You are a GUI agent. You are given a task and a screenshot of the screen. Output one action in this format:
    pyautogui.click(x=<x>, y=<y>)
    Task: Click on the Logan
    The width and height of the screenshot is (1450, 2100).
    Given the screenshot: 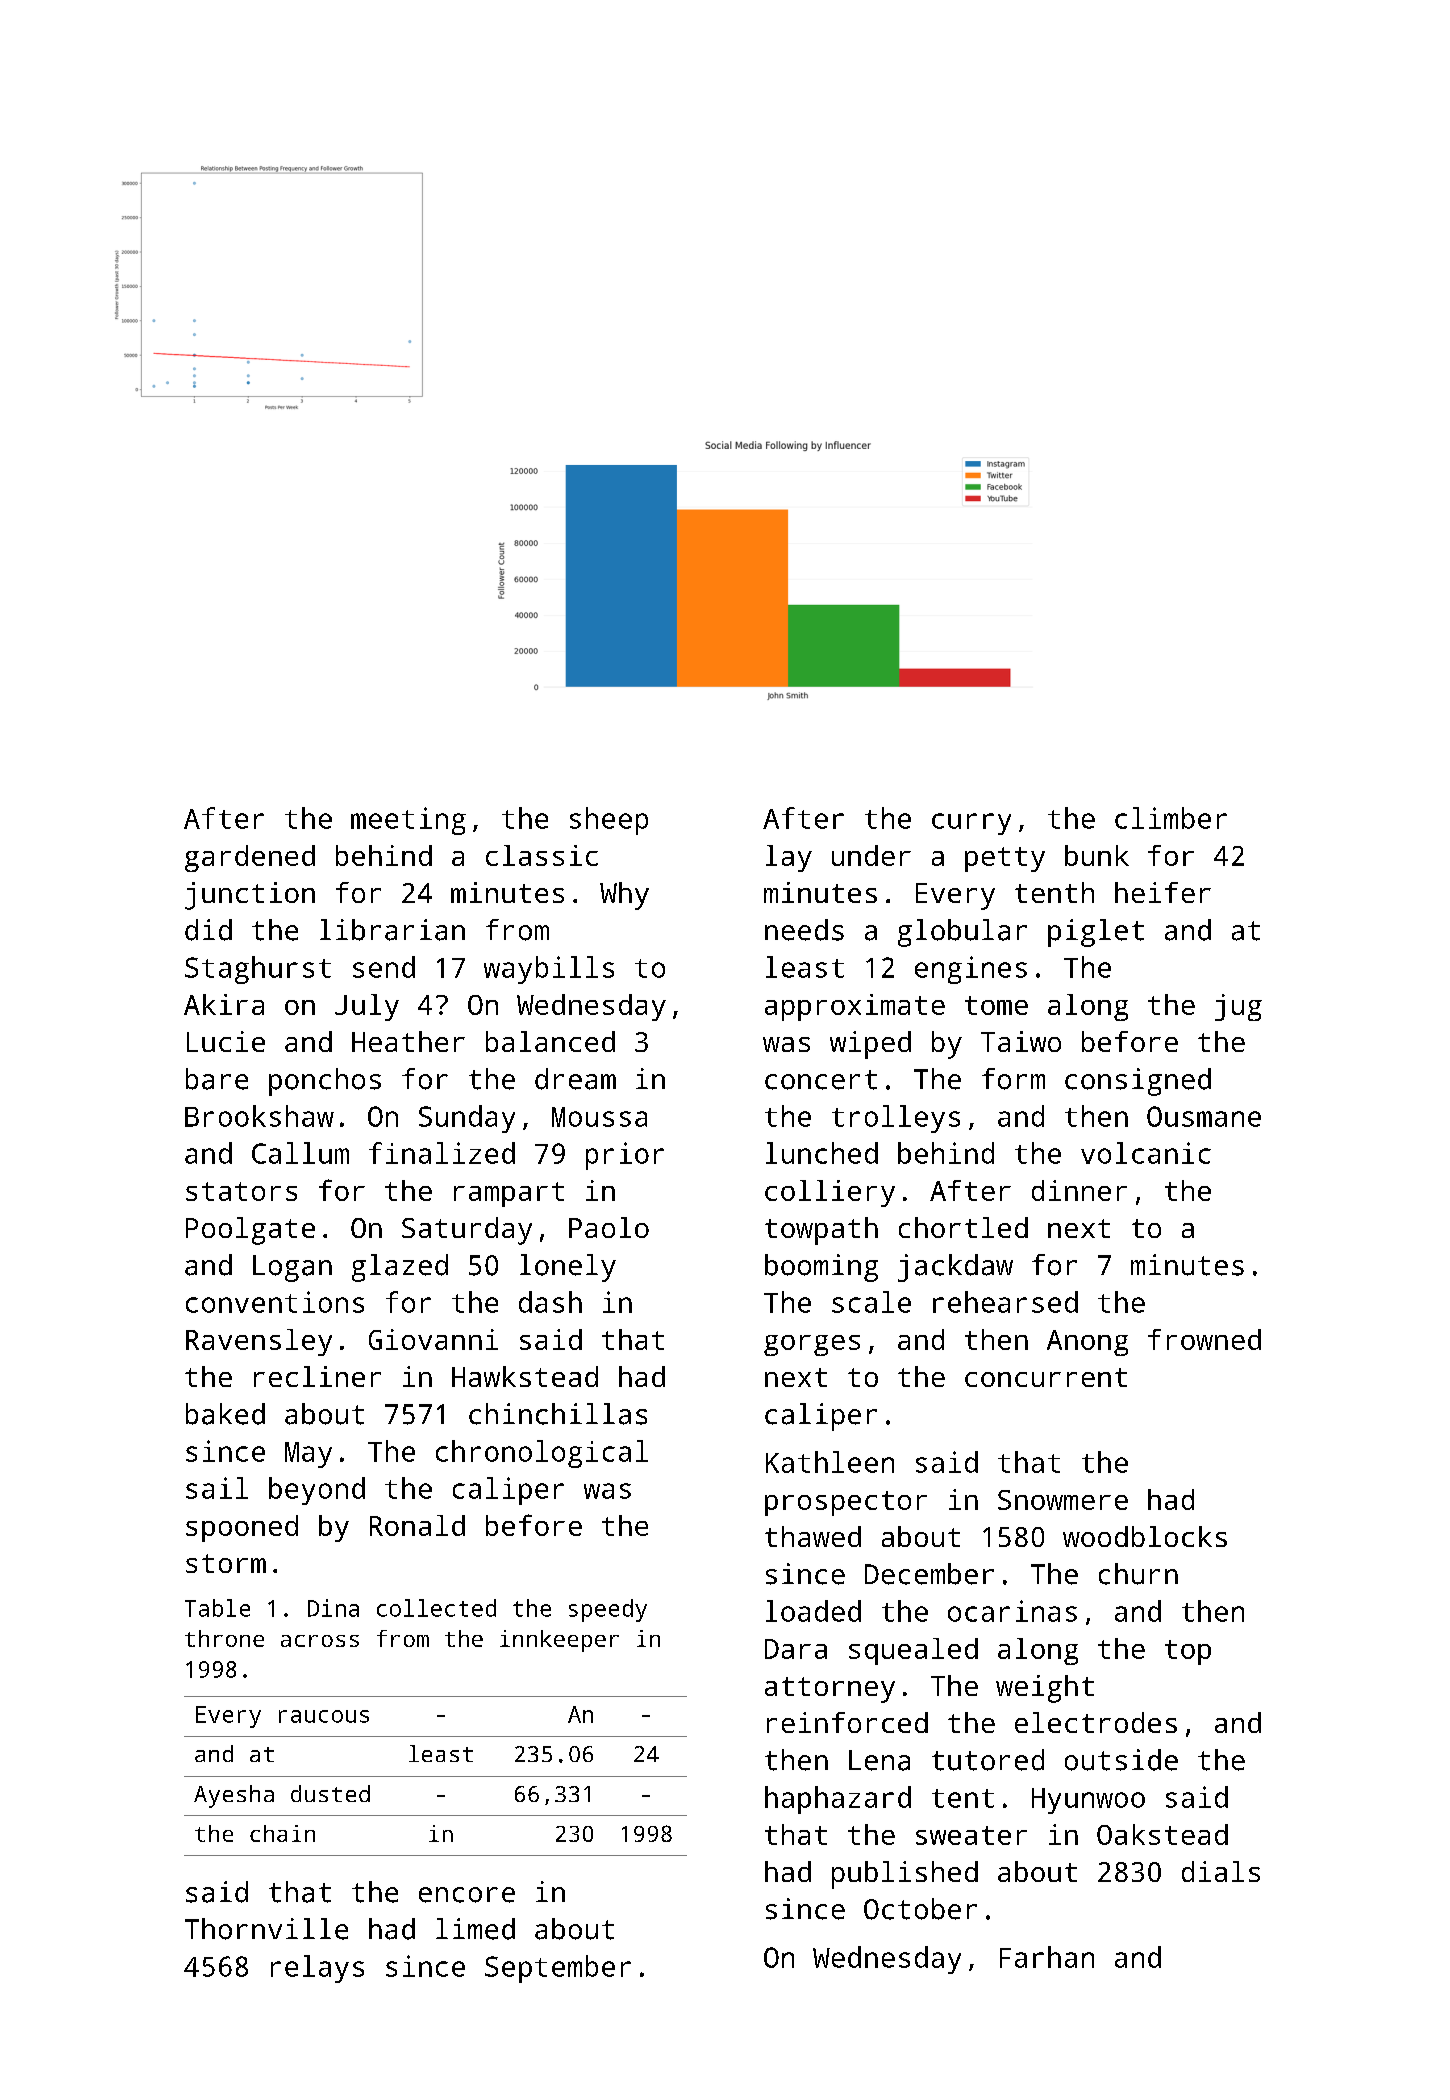 What is the action you would take?
    pyautogui.click(x=292, y=1268)
